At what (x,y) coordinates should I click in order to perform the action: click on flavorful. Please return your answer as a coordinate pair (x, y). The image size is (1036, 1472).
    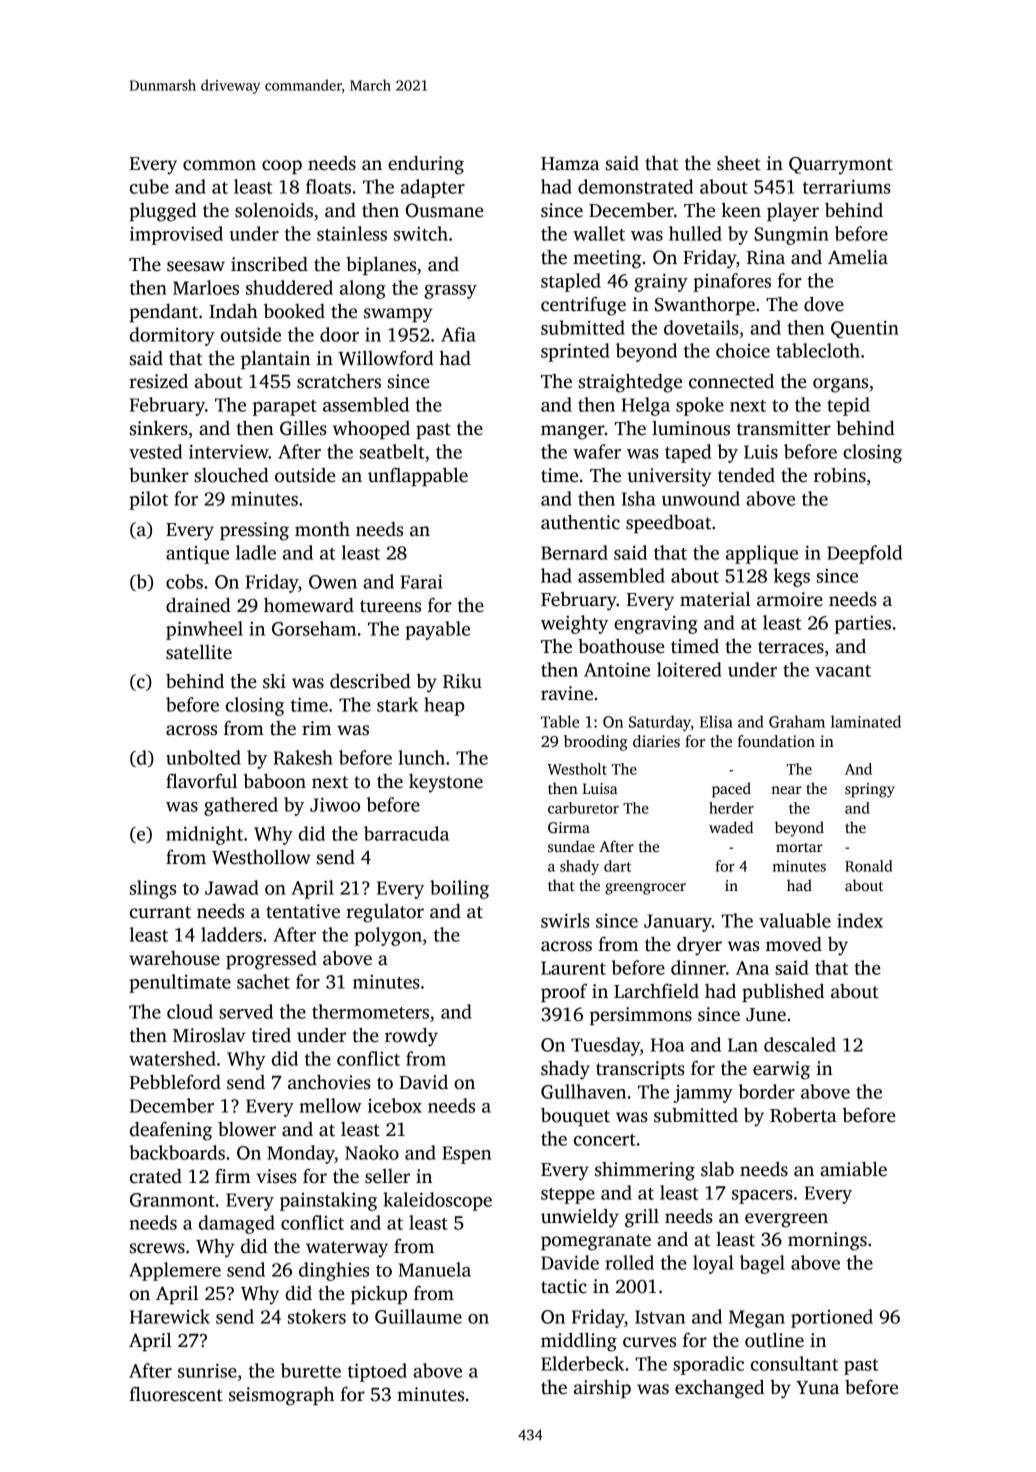
    Looking at the image, I should click on (201, 781).
